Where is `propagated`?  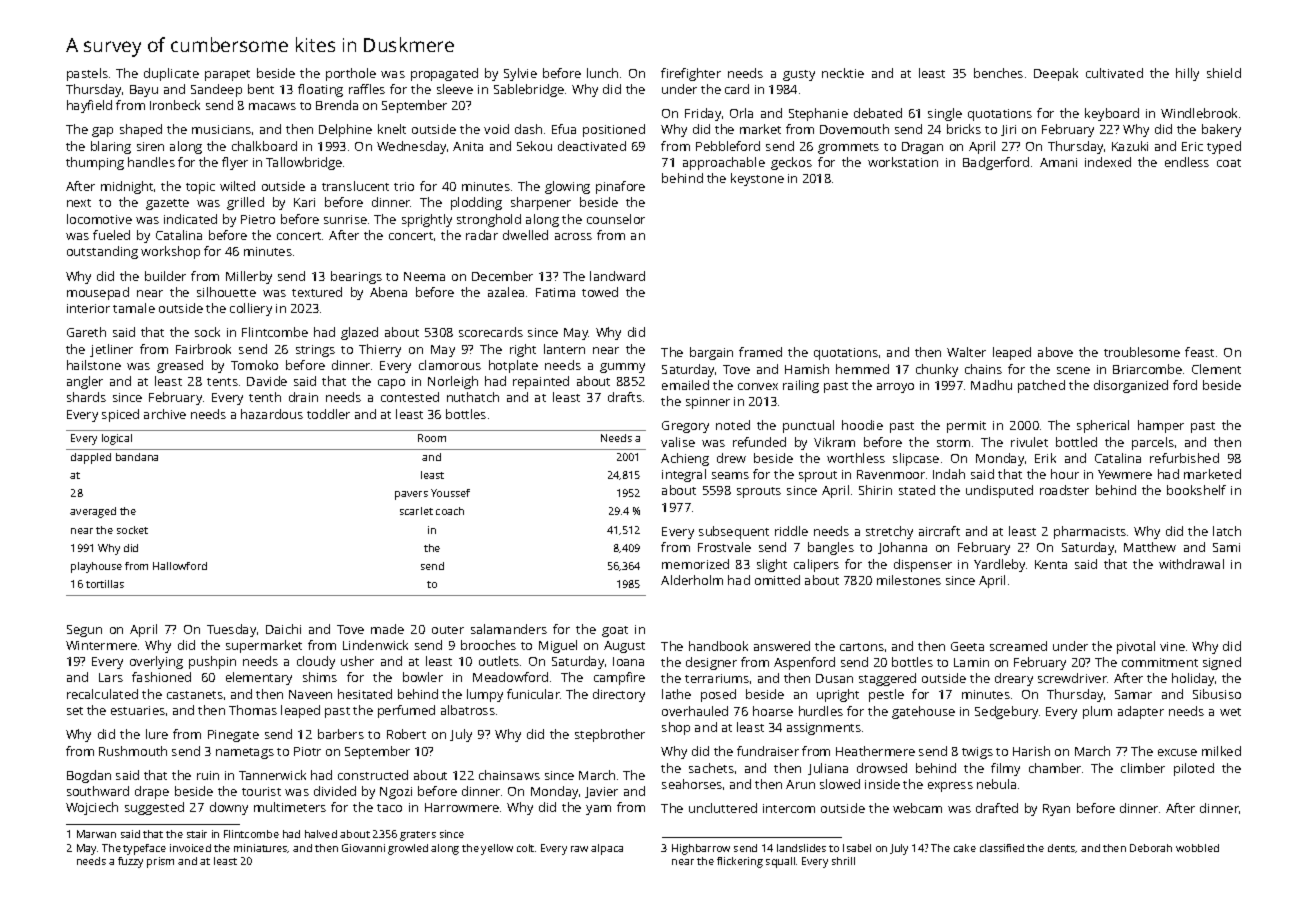 propagated is located at coordinates (444, 74).
